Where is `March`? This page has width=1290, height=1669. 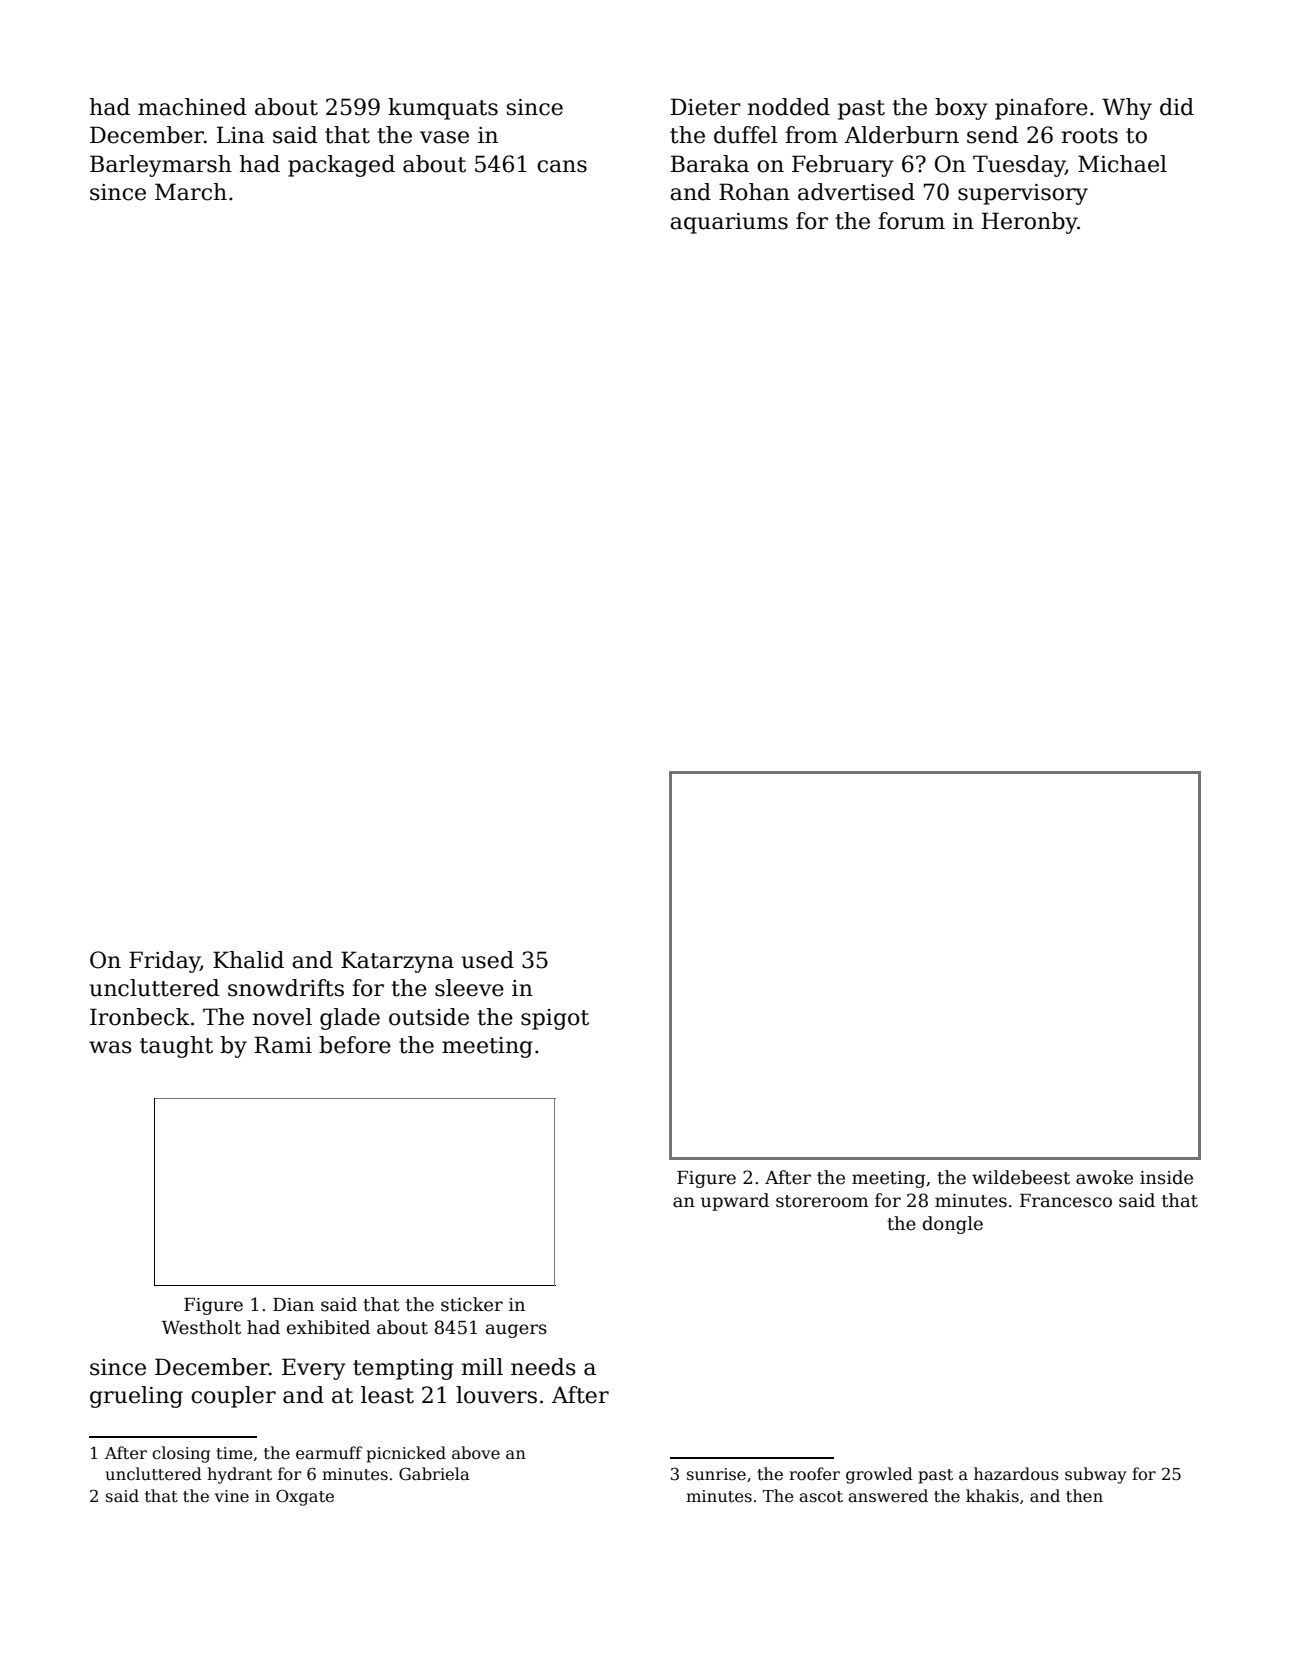
March is located at coordinates (191, 192).
